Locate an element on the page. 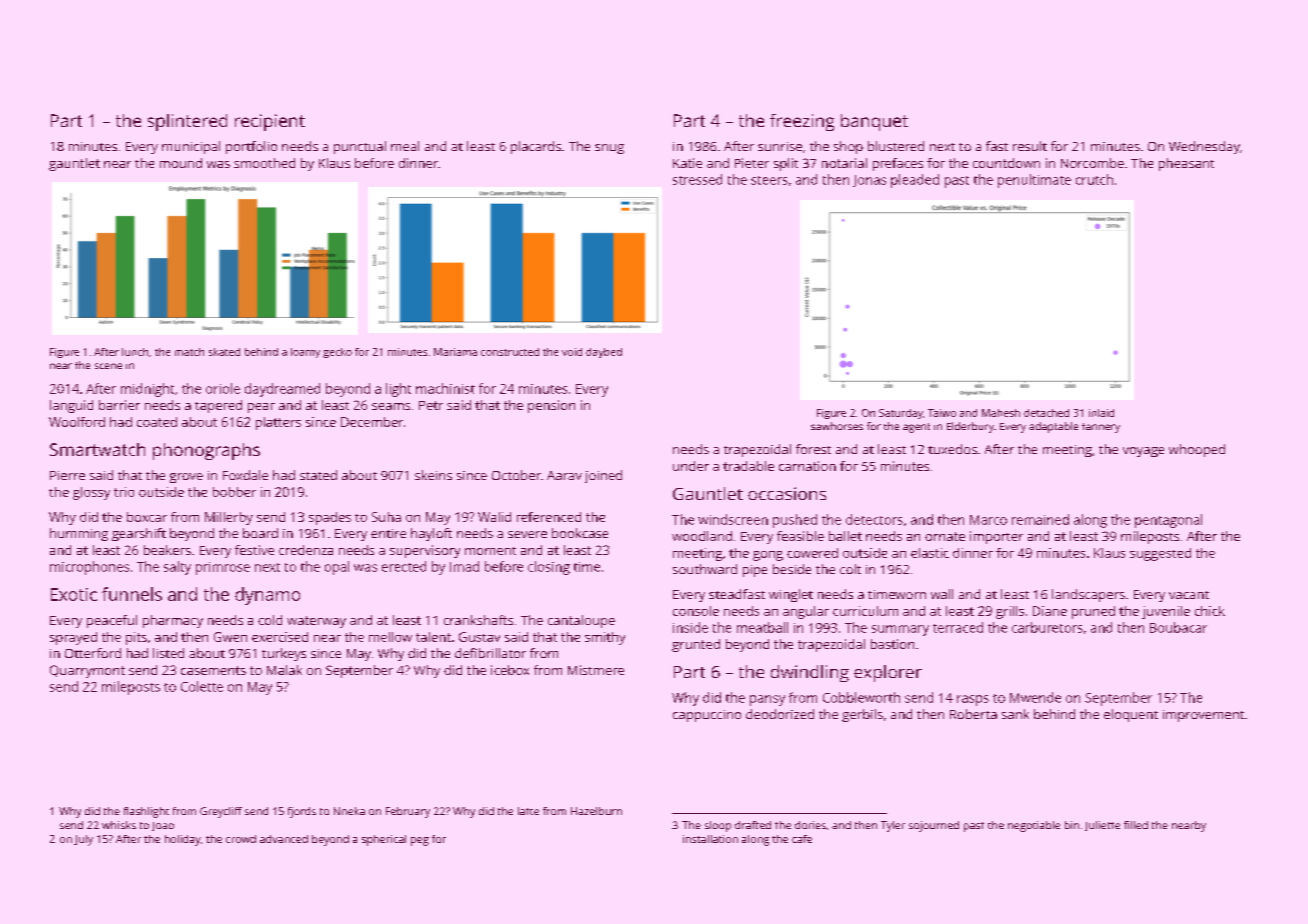  improvement is located at coordinates (1203, 716).
